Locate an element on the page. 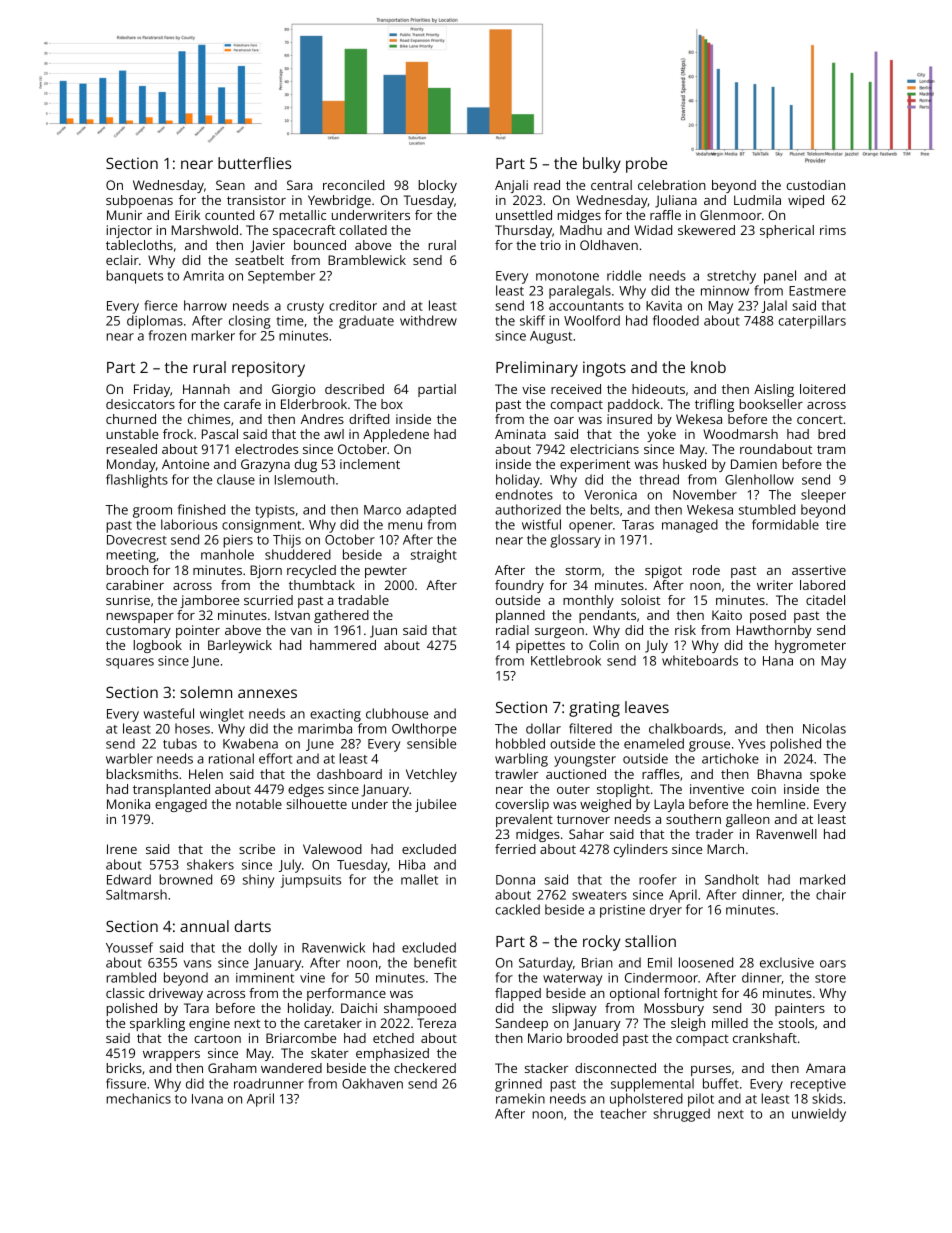  Ravenwell is located at coordinates (787, 834).
